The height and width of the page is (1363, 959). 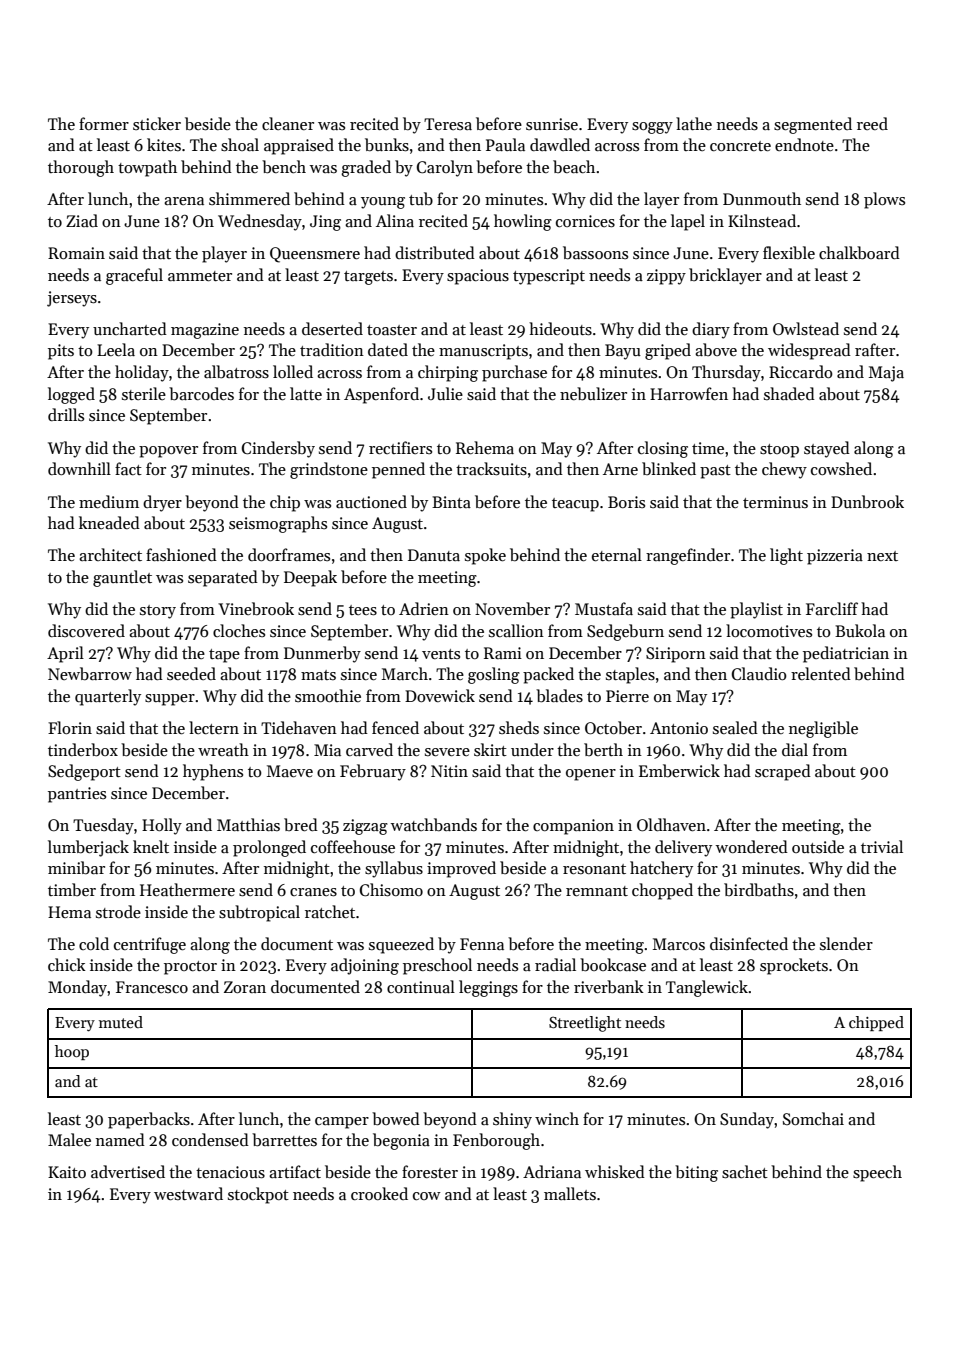 What do you see at coordinates (448, 373) in the page?
I see `chirping` at bounding box center [448, 373].
